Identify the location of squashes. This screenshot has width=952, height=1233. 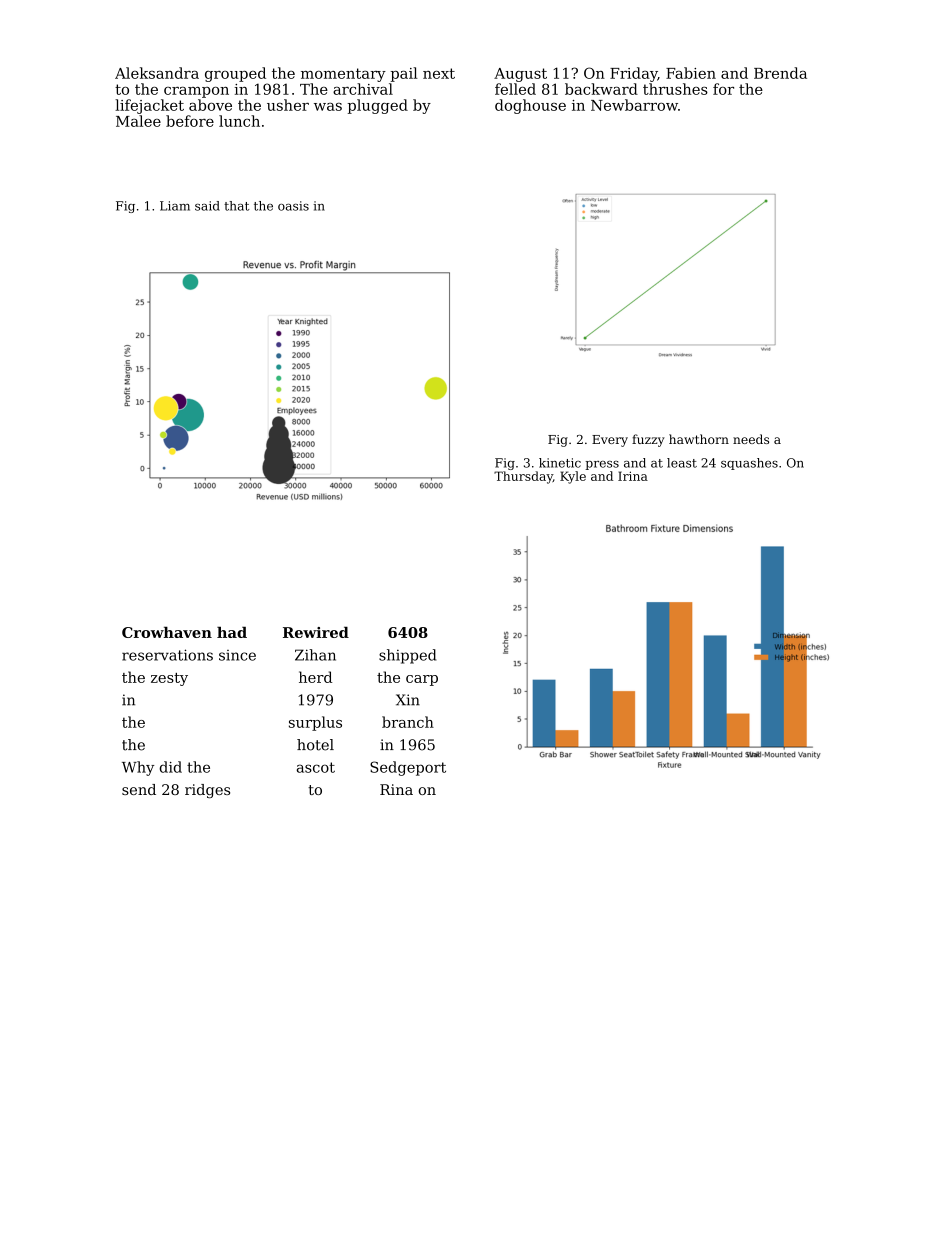
(749, 464).
